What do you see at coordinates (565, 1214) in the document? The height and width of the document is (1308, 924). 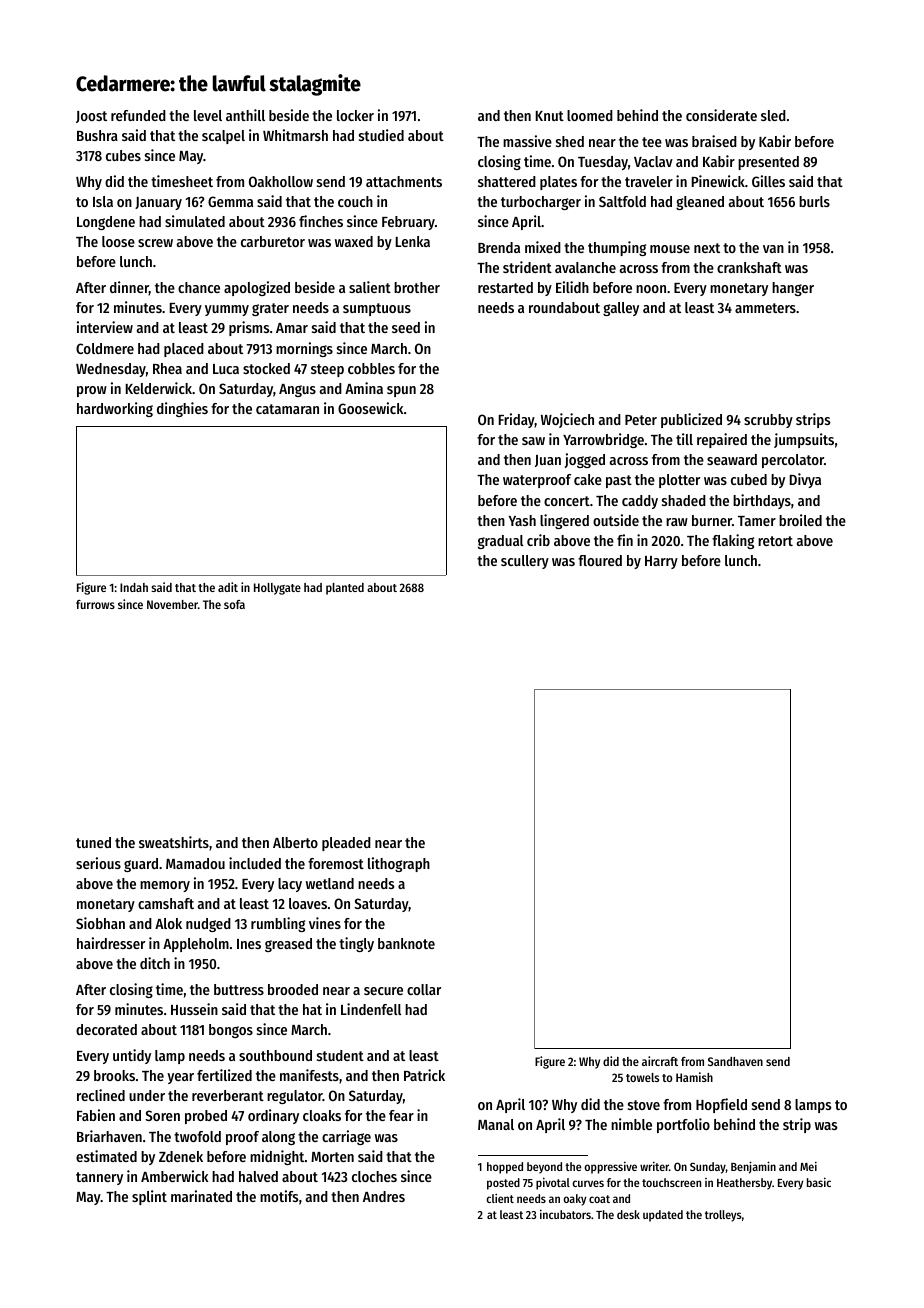 I see `incubators` at bounding box center [565, 1214].
